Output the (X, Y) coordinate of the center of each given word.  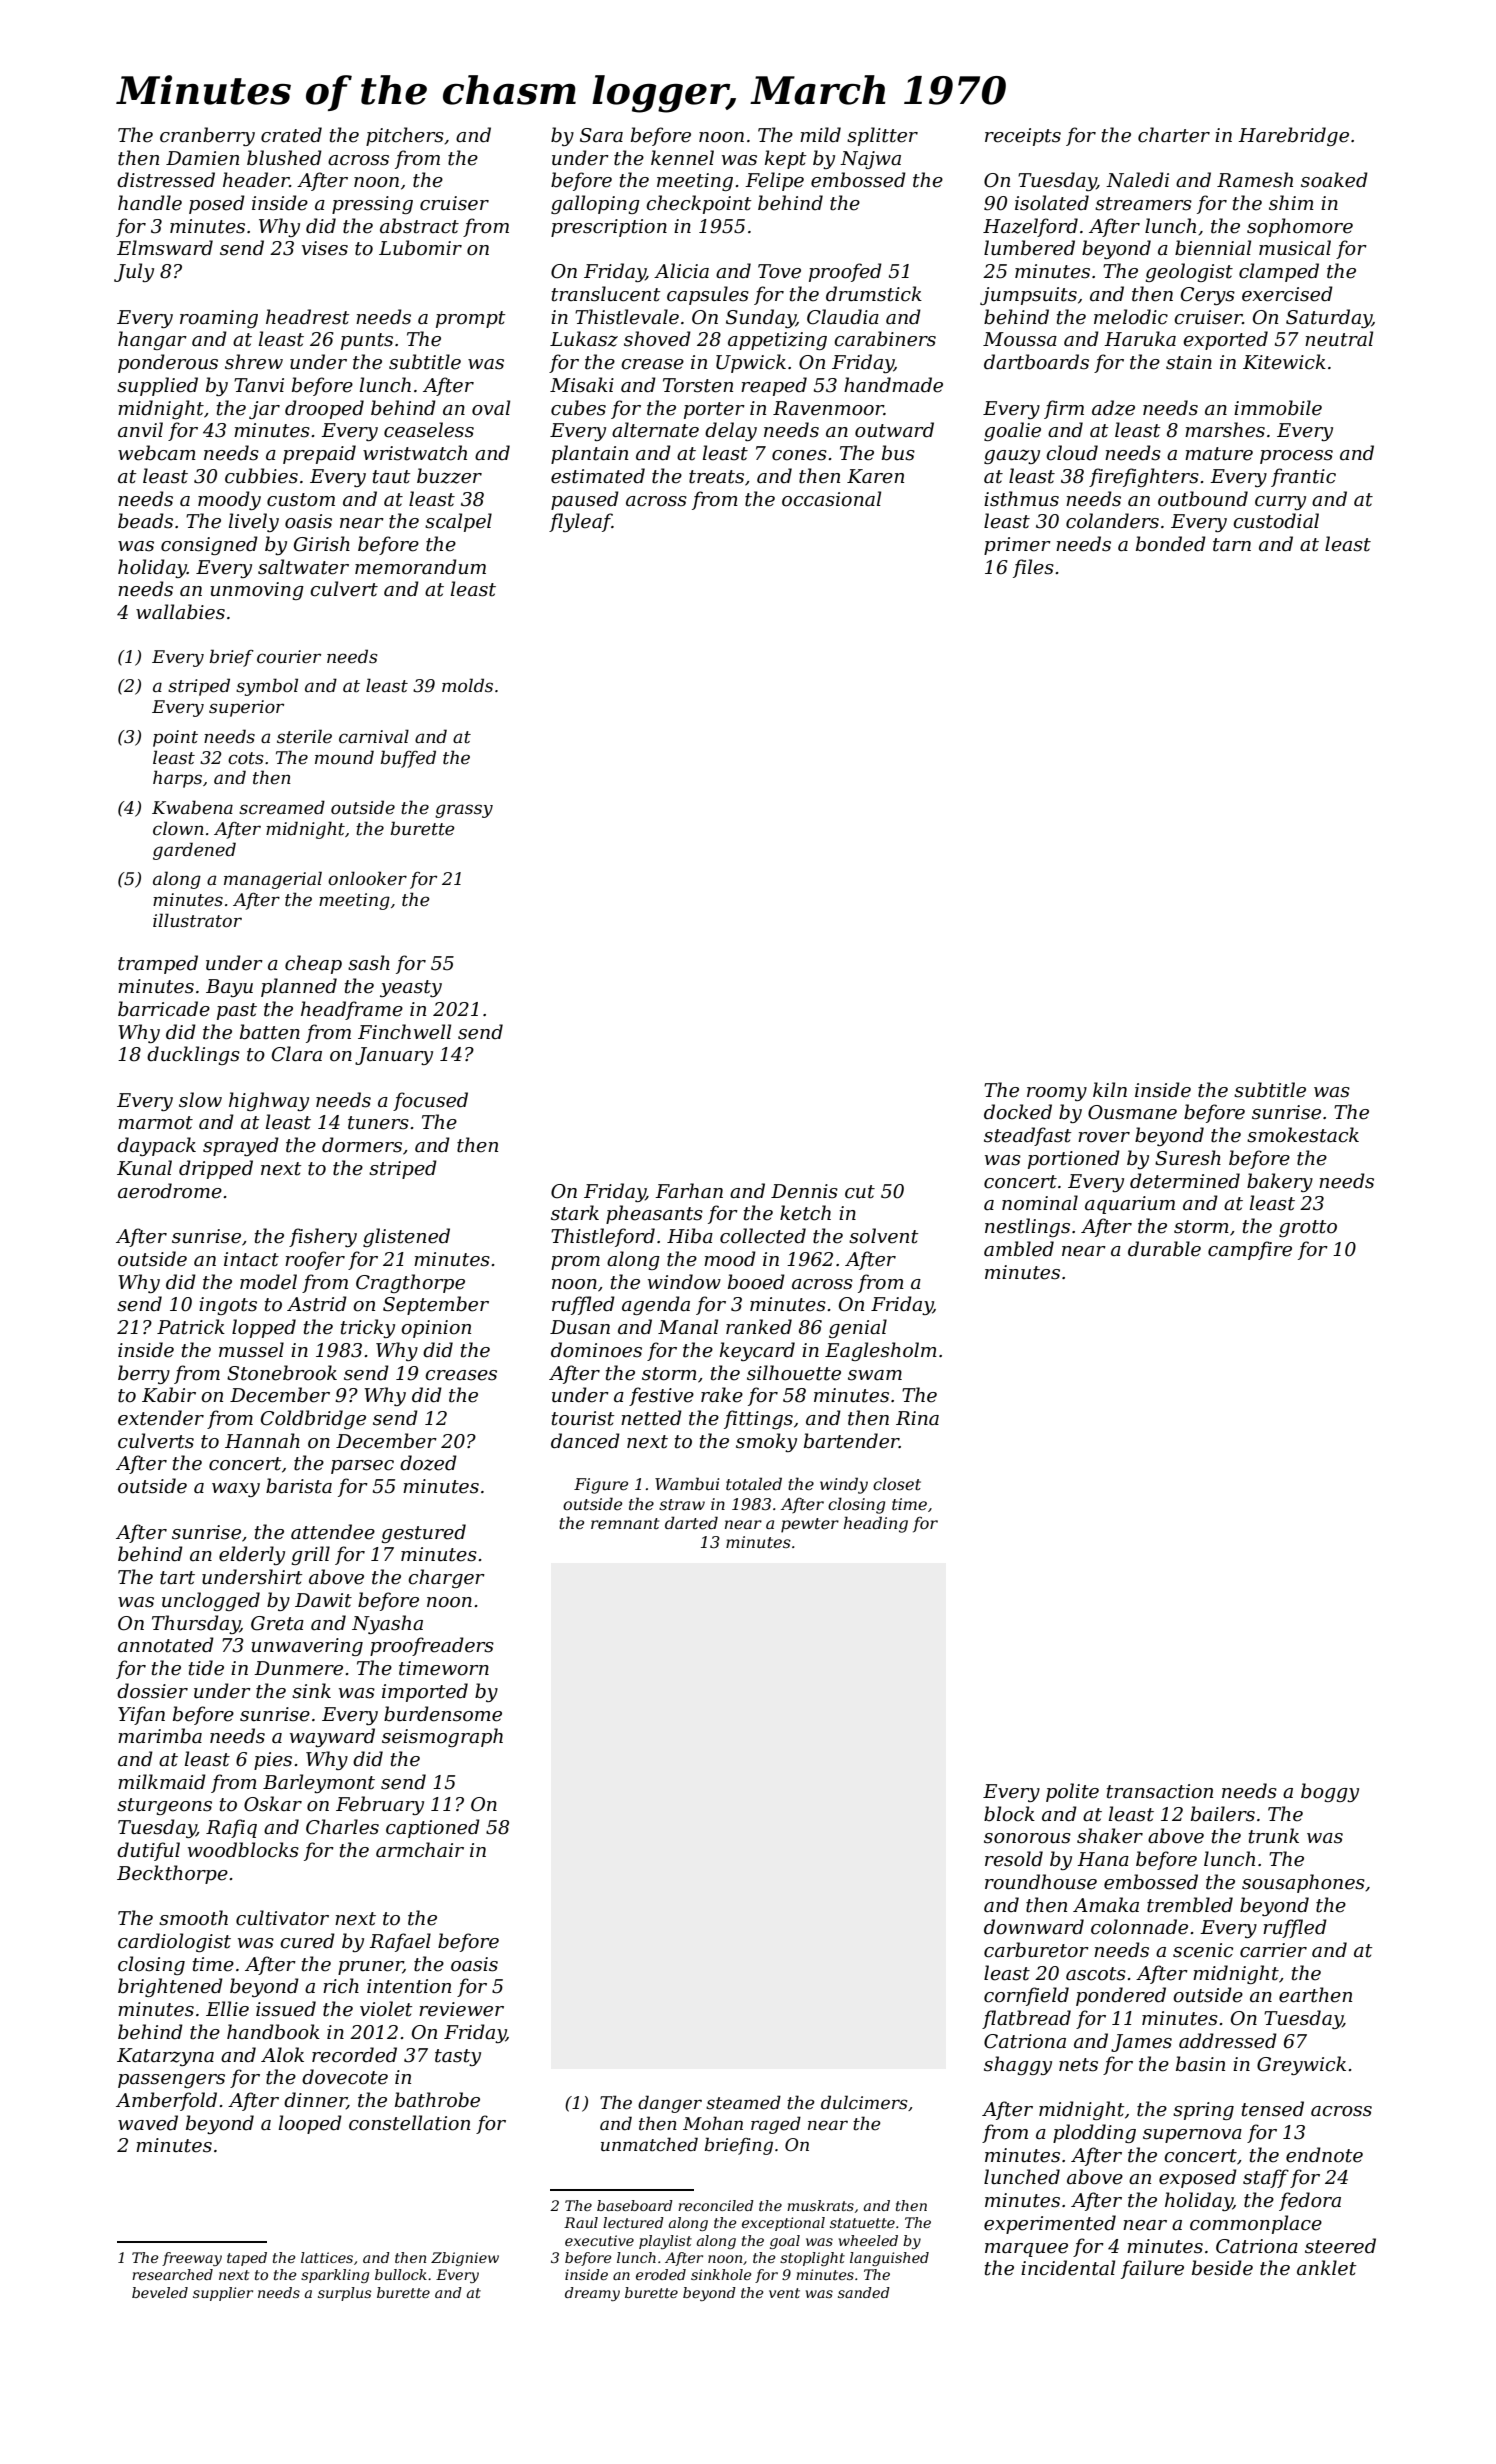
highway (269, 1101)
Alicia (681, 271)
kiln (1110, 1089)
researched (172, 2274)
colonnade (1139, 1927)
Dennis (804, 1191)
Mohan (713, 2123)
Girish (322, 544)
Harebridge (1293, 136)
